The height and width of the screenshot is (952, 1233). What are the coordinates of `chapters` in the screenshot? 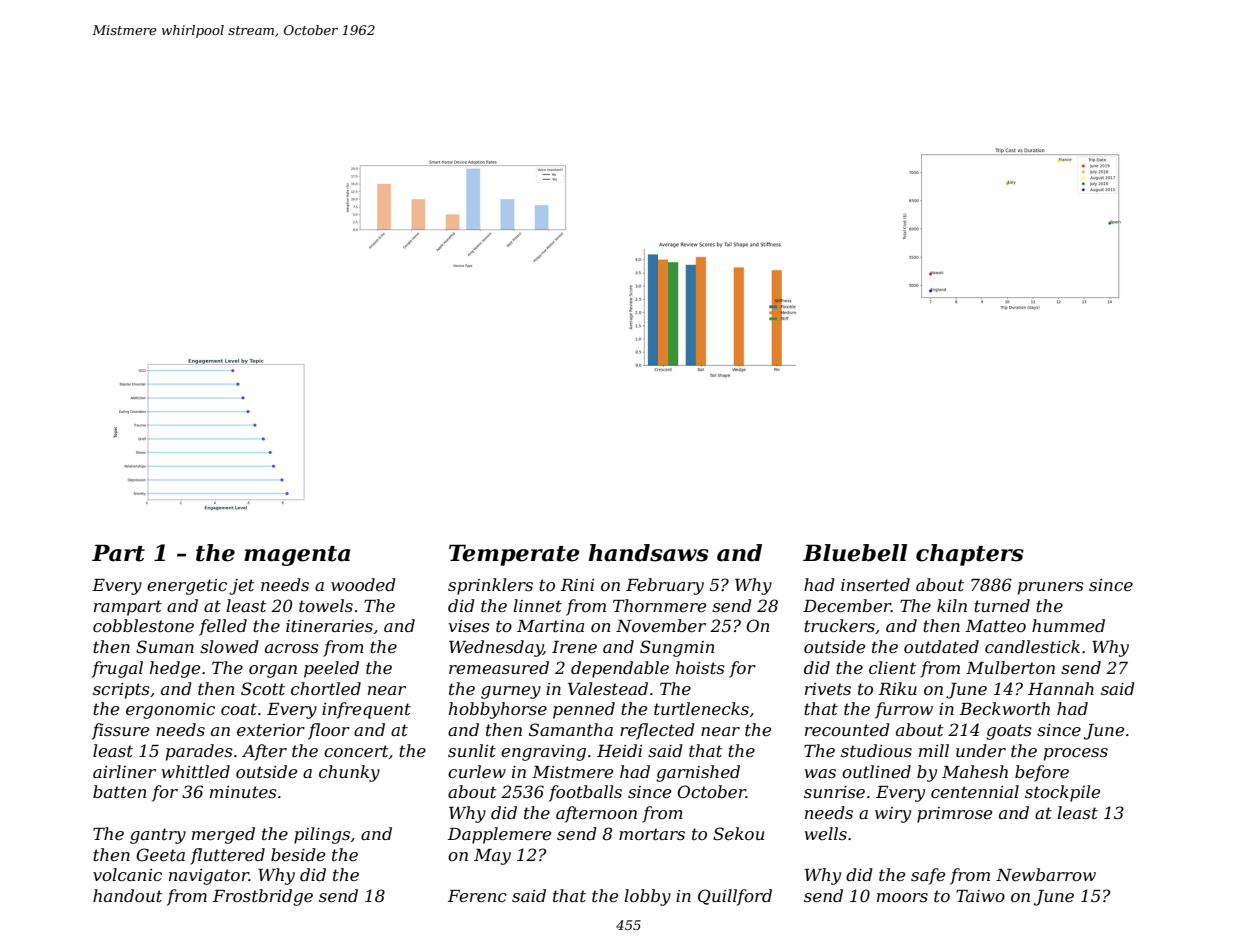 It's located at (970, 555).
